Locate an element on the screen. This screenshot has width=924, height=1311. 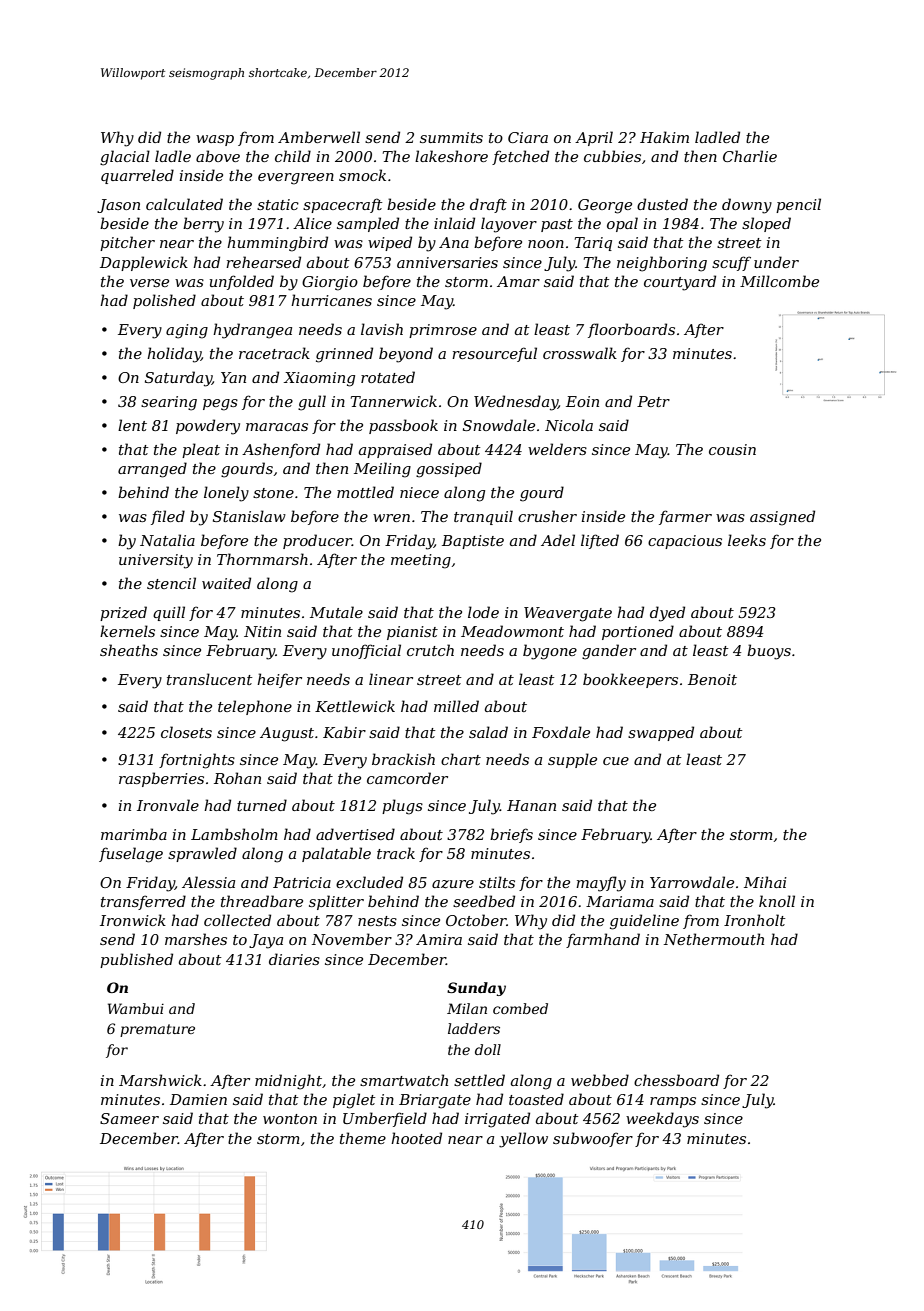
Wambui is located at coordinates (136, 1008).
